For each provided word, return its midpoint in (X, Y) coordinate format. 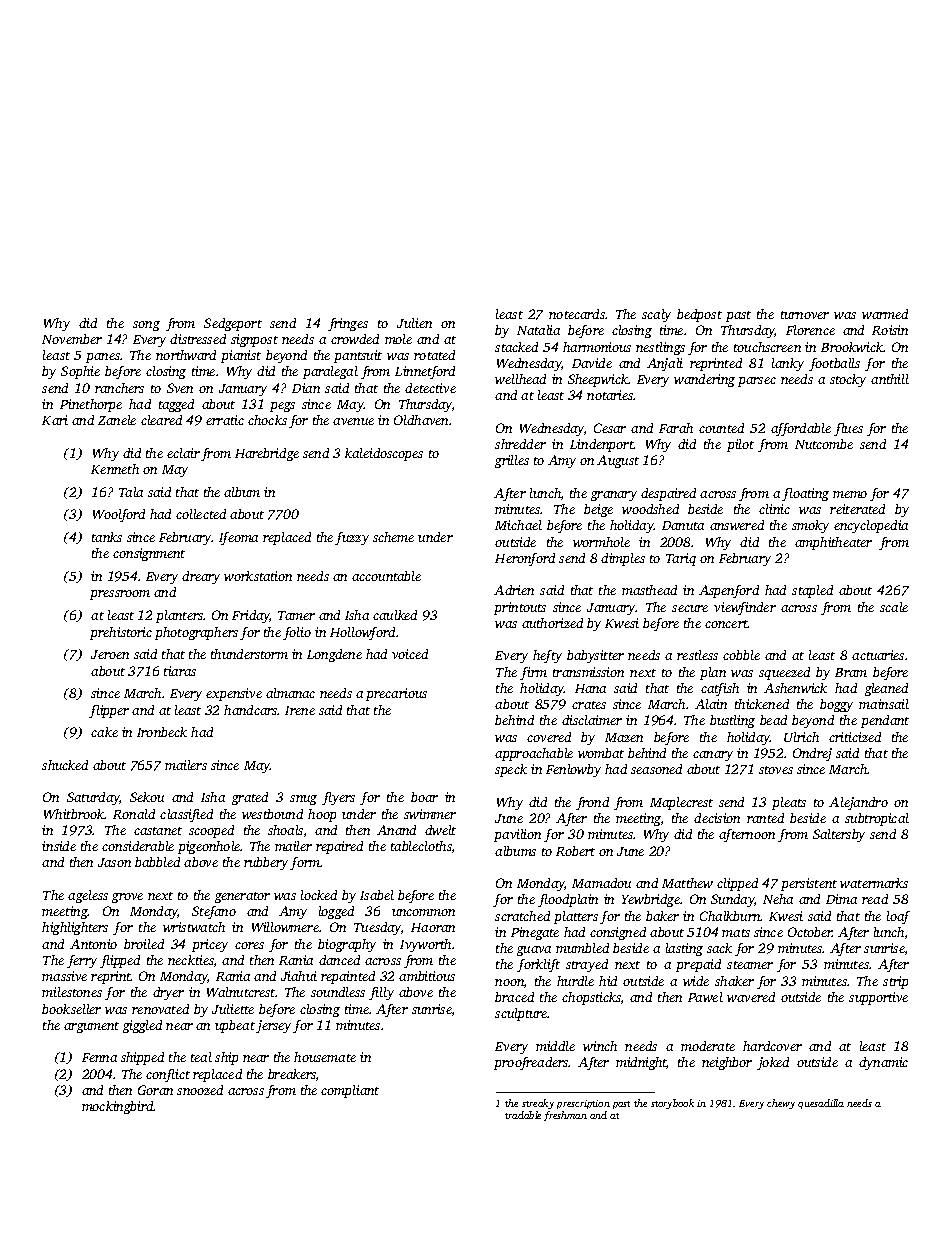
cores (249, 945)
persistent (809, 884)
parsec (757, 382)
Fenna (99, 1057)
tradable (523, 1115)
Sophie (80, 372)
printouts (520, 608)
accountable (386, 576)
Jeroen (110, 654)
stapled (812, 591)
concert (726, 624)
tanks (107, 537)
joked (773, 1063)
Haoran (433, 927)
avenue (353, 421)
